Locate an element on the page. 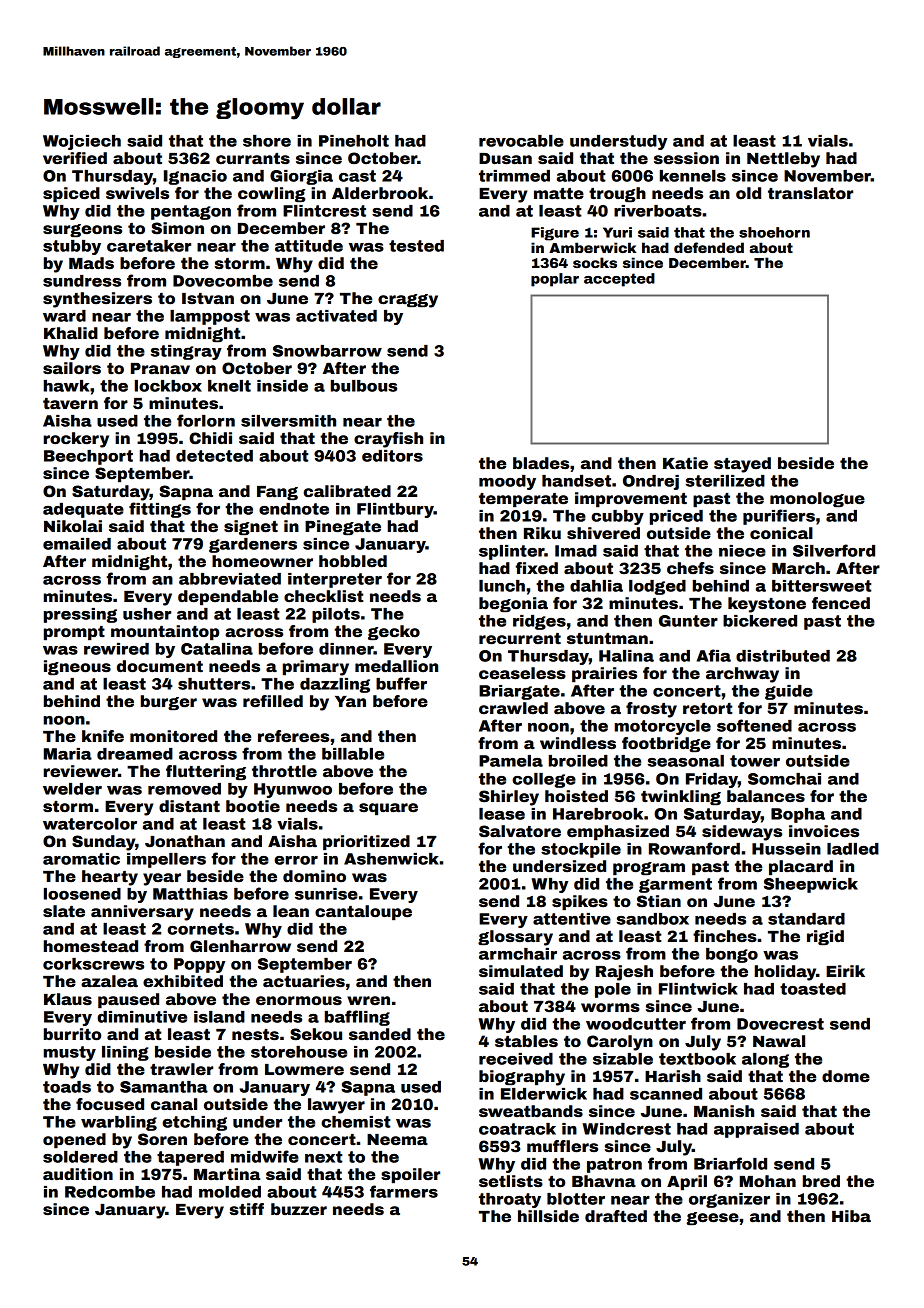 Image resolution: width=924 pixels, height=1308 pixels. geese is located at coordinates (713, 1219).
